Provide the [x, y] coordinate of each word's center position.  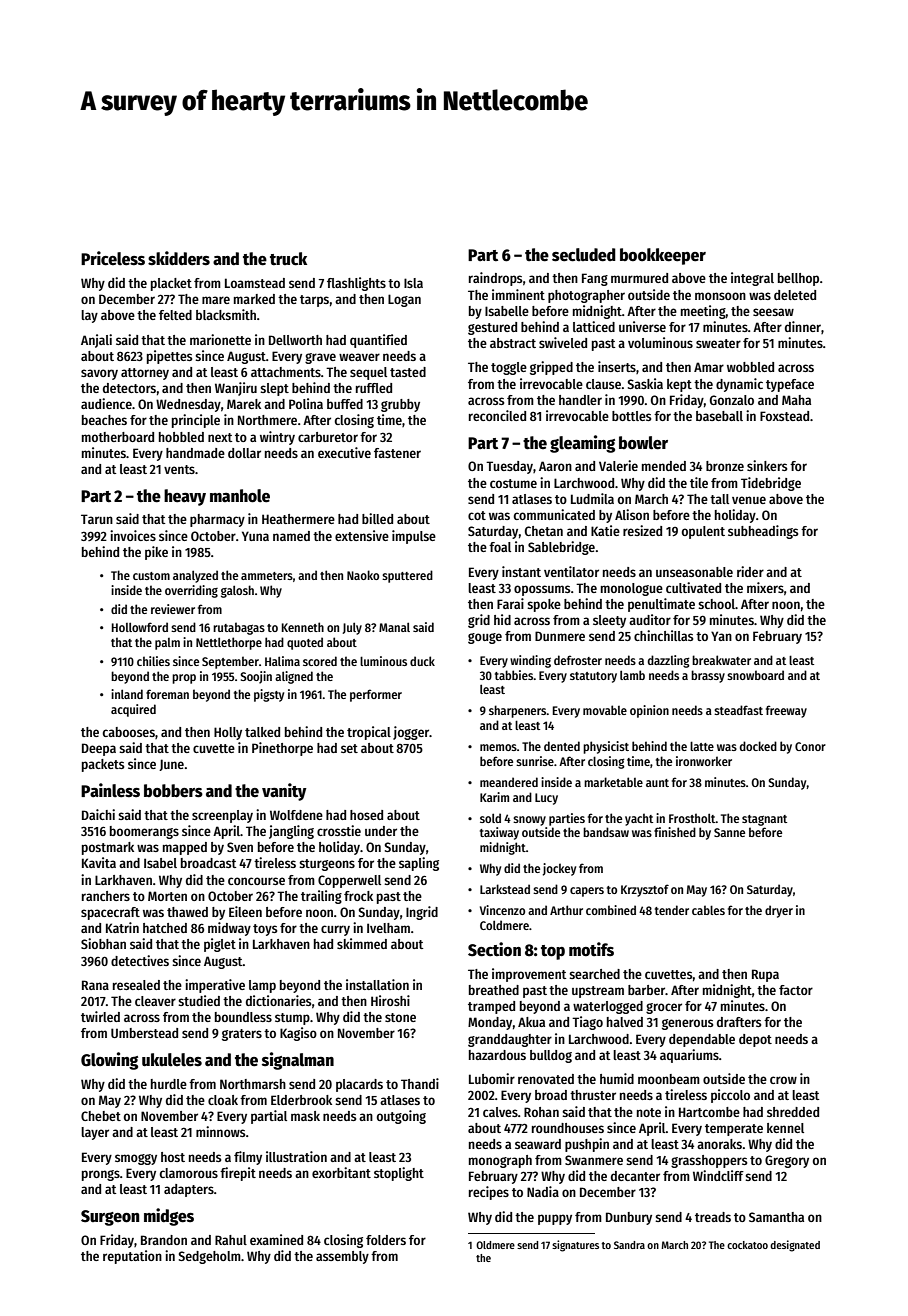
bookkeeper [663, 256]
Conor [810, 746]
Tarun [97, 519]
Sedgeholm [210, 1257]
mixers [765, 587]
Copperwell [349, 881]
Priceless [113, 258]
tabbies [514, 675]
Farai [510, 603]
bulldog [551, 1056]
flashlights [356, 284]
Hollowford [140, 627]
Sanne [729, 832]
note [649, 1112]
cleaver [155, 1001]
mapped [185, 848]
